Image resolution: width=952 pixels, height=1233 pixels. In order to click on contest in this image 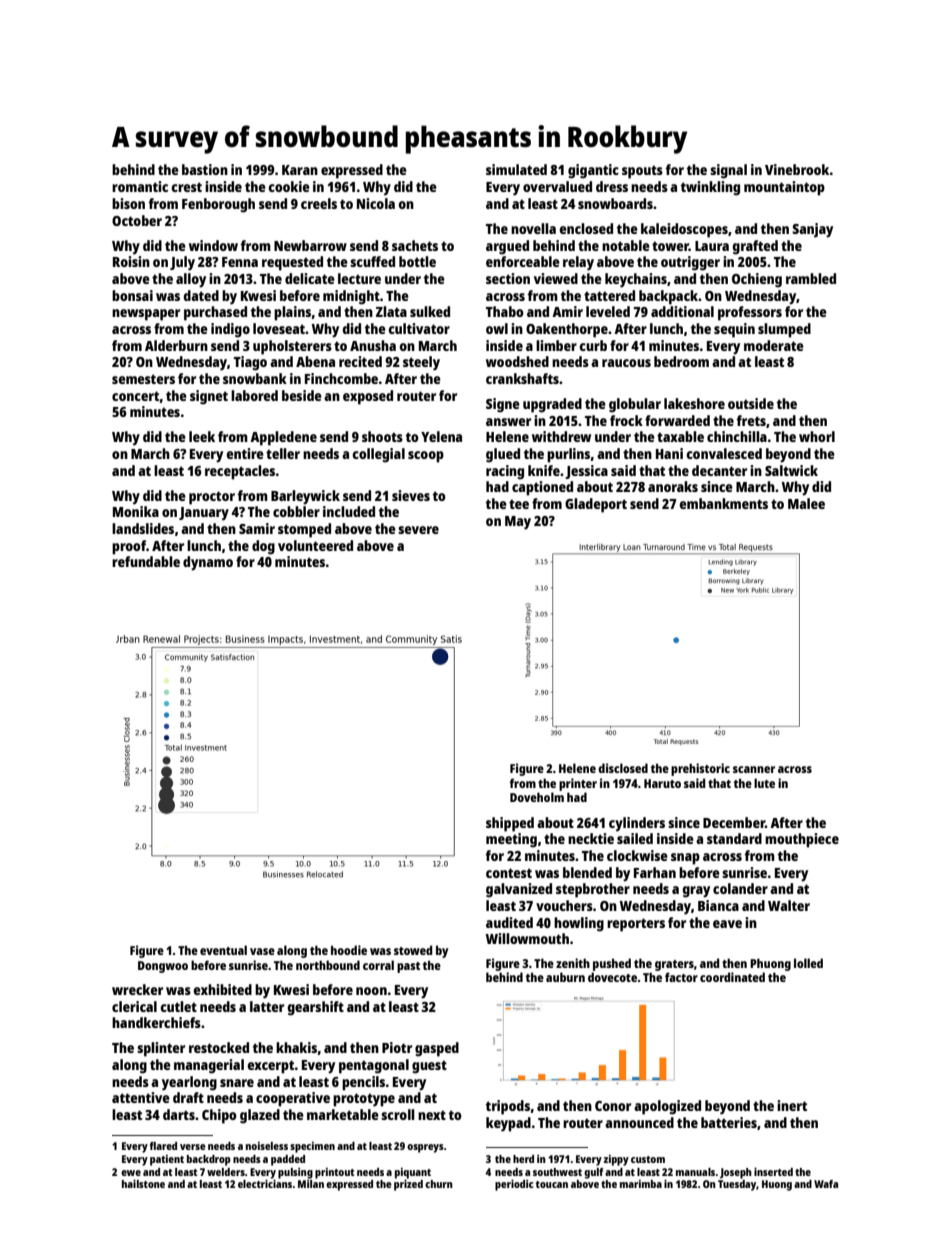, I will do `click(509, 873)`.
